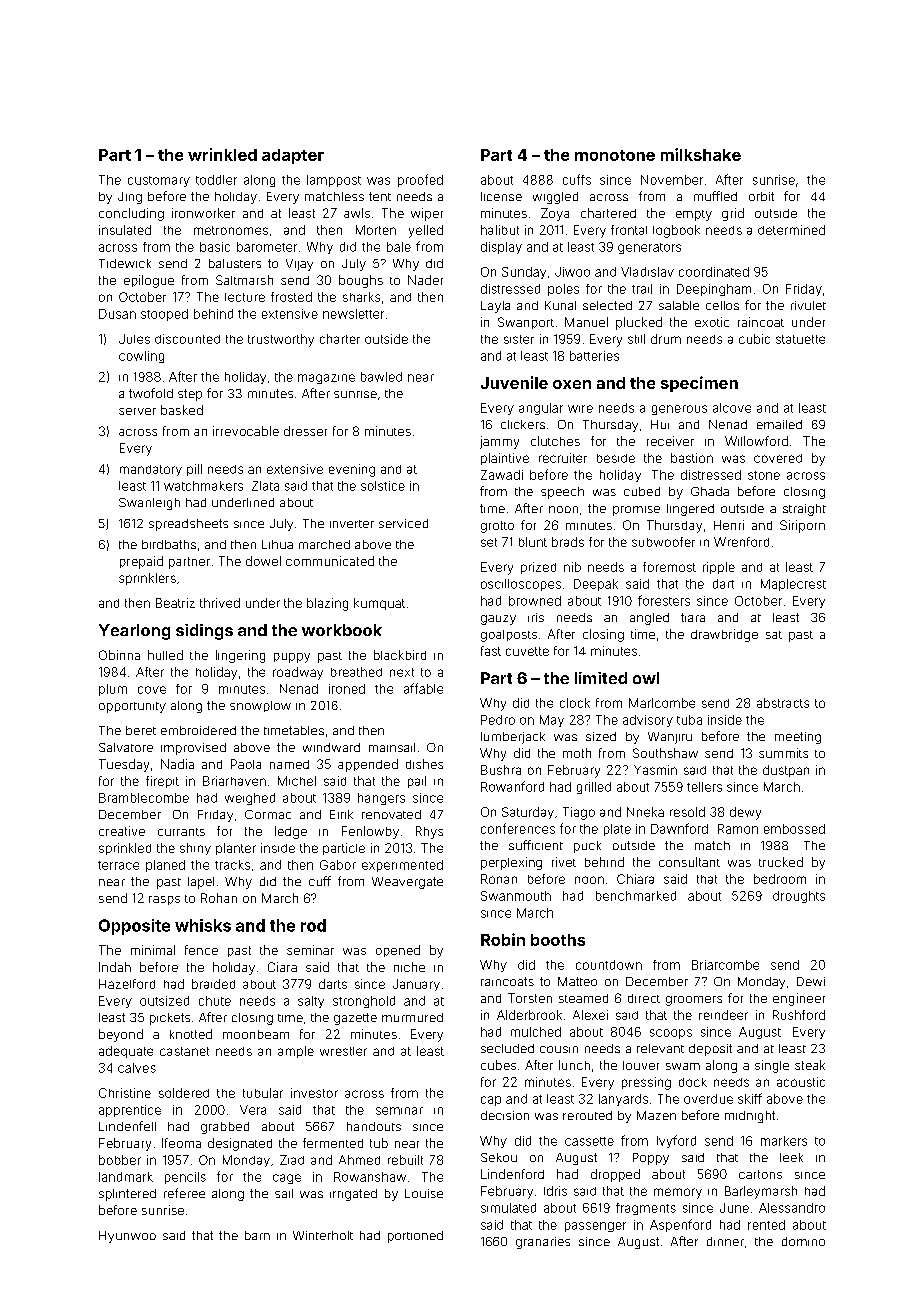 This screenshot has height=1308, width=924. Describe the element at coordinates (783, 703) in the screenshot. I see `abstracts` at that location.
